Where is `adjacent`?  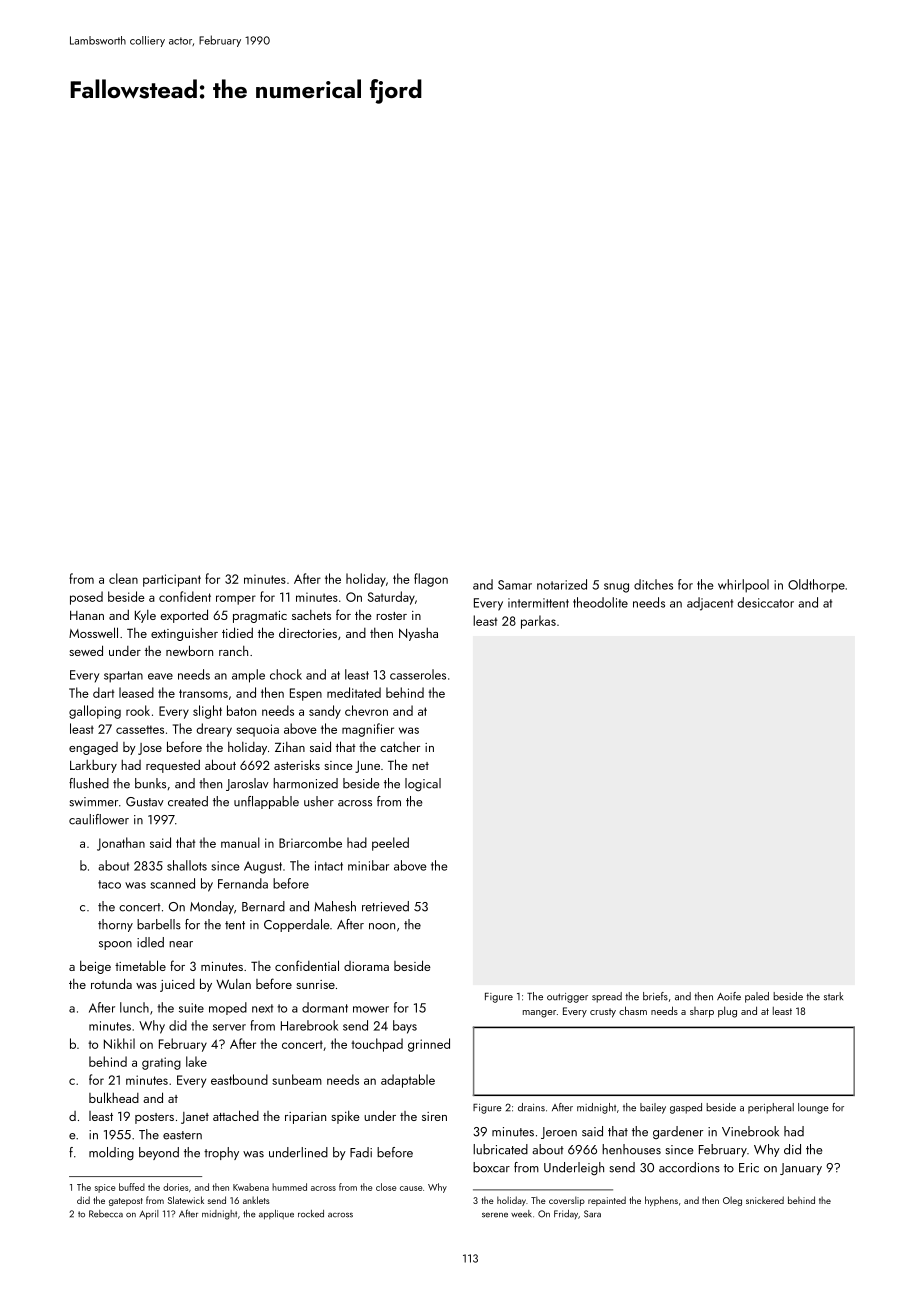
adjacent is located at coordinates (710, 604).
